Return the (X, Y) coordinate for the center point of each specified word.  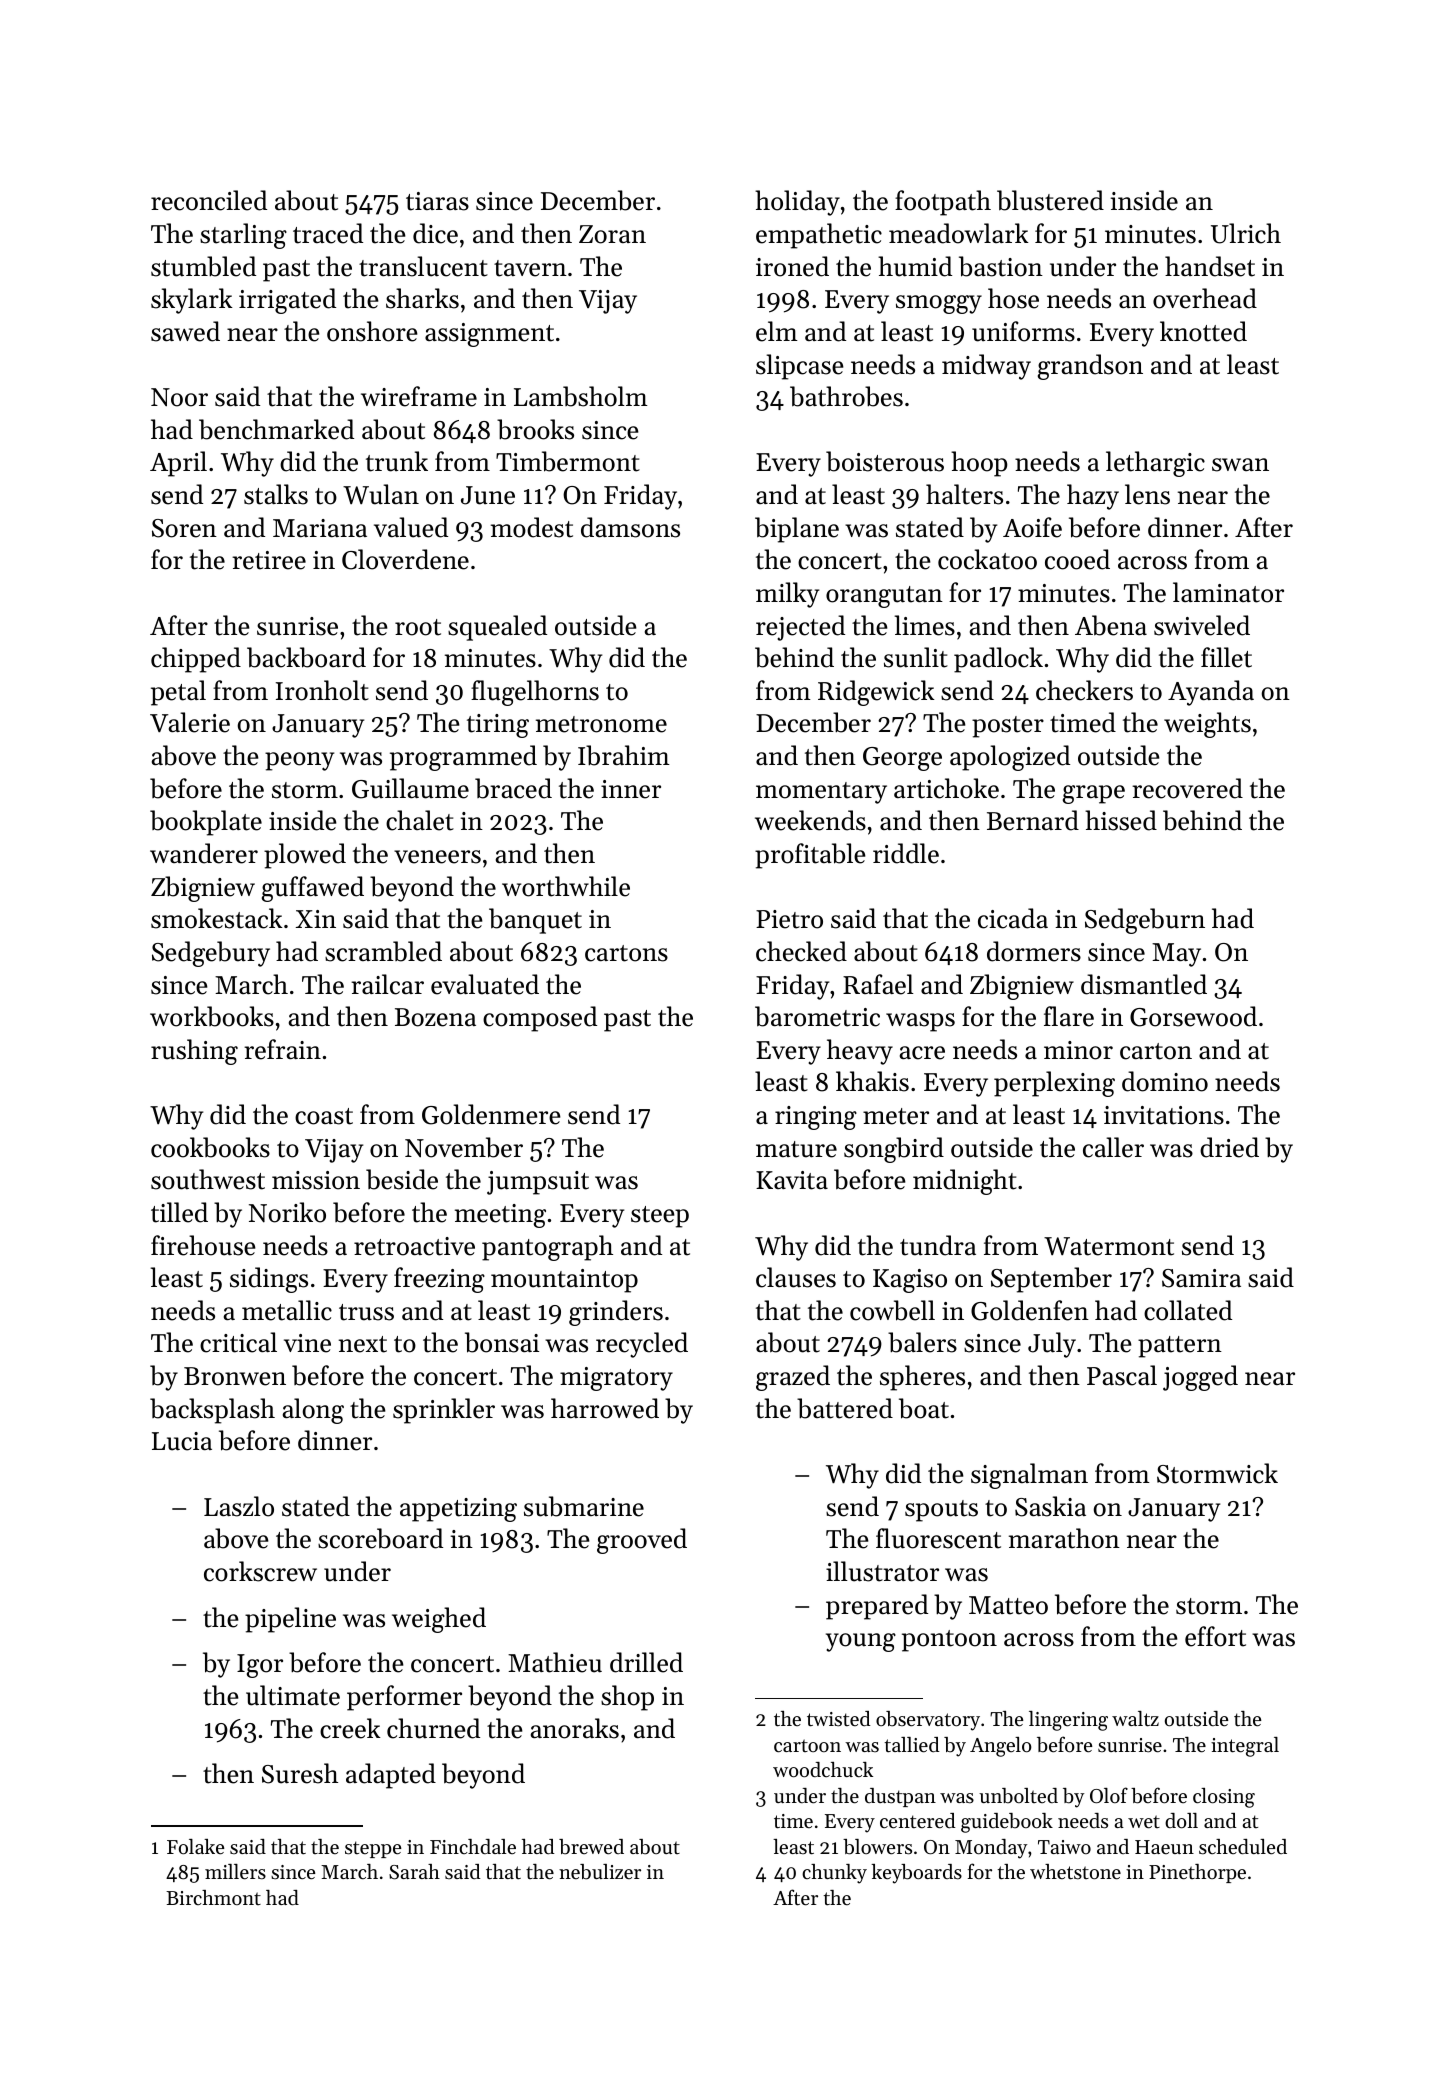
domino (1165, 1081)
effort (1215, 1636)
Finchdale (473, 1846)
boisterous (885, 461)
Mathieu (555, 1662)
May (1176, 955)
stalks (276, 494)
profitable (810, 856)
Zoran (612, 234)
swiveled (1202, 625)
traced (328, 233)
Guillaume (410, 788)
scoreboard (380, 1538)
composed (540, 1019)
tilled (179, 1212)
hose (1013, 298)
